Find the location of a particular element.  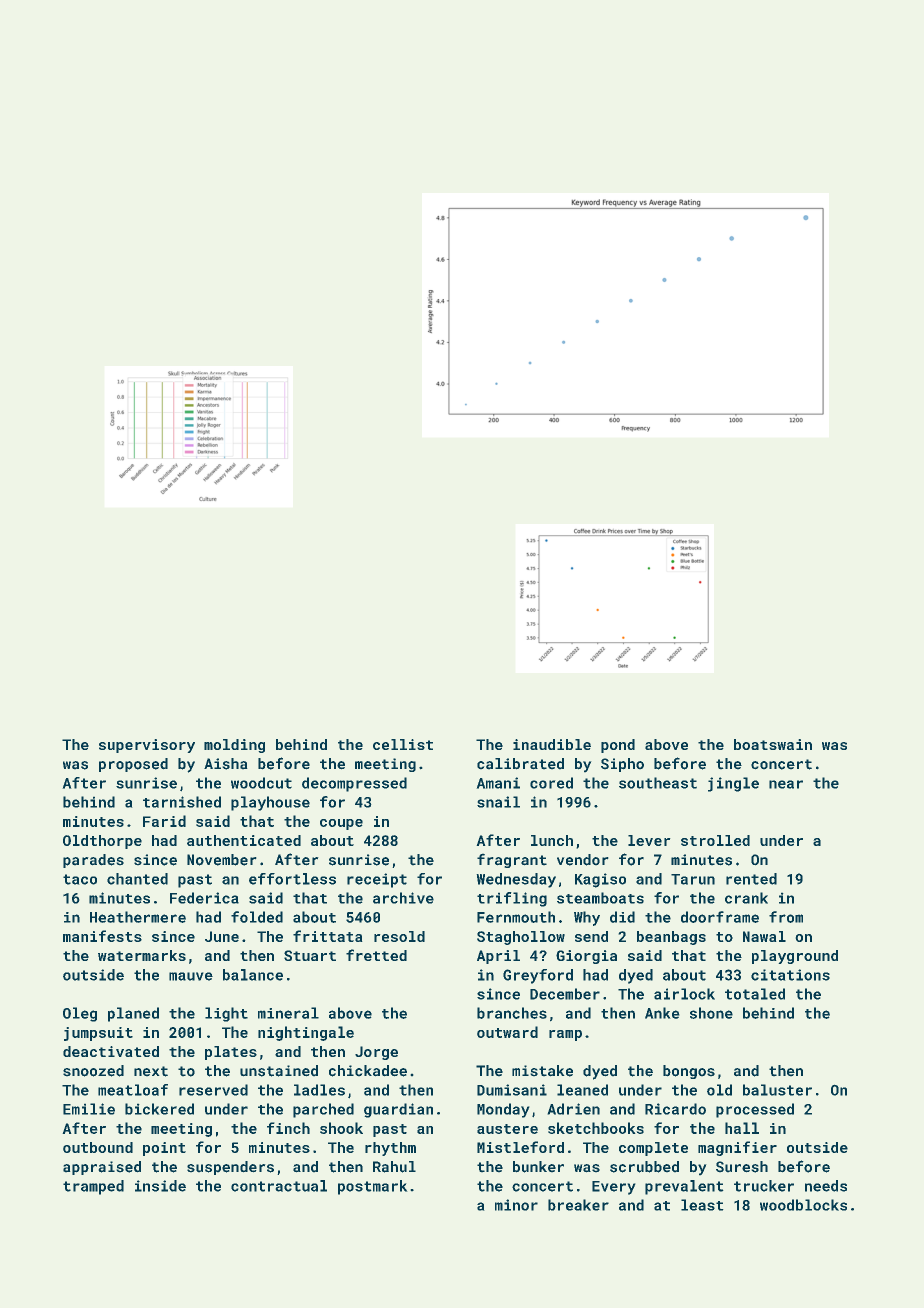

light is located at coordinates (226, 1014).
